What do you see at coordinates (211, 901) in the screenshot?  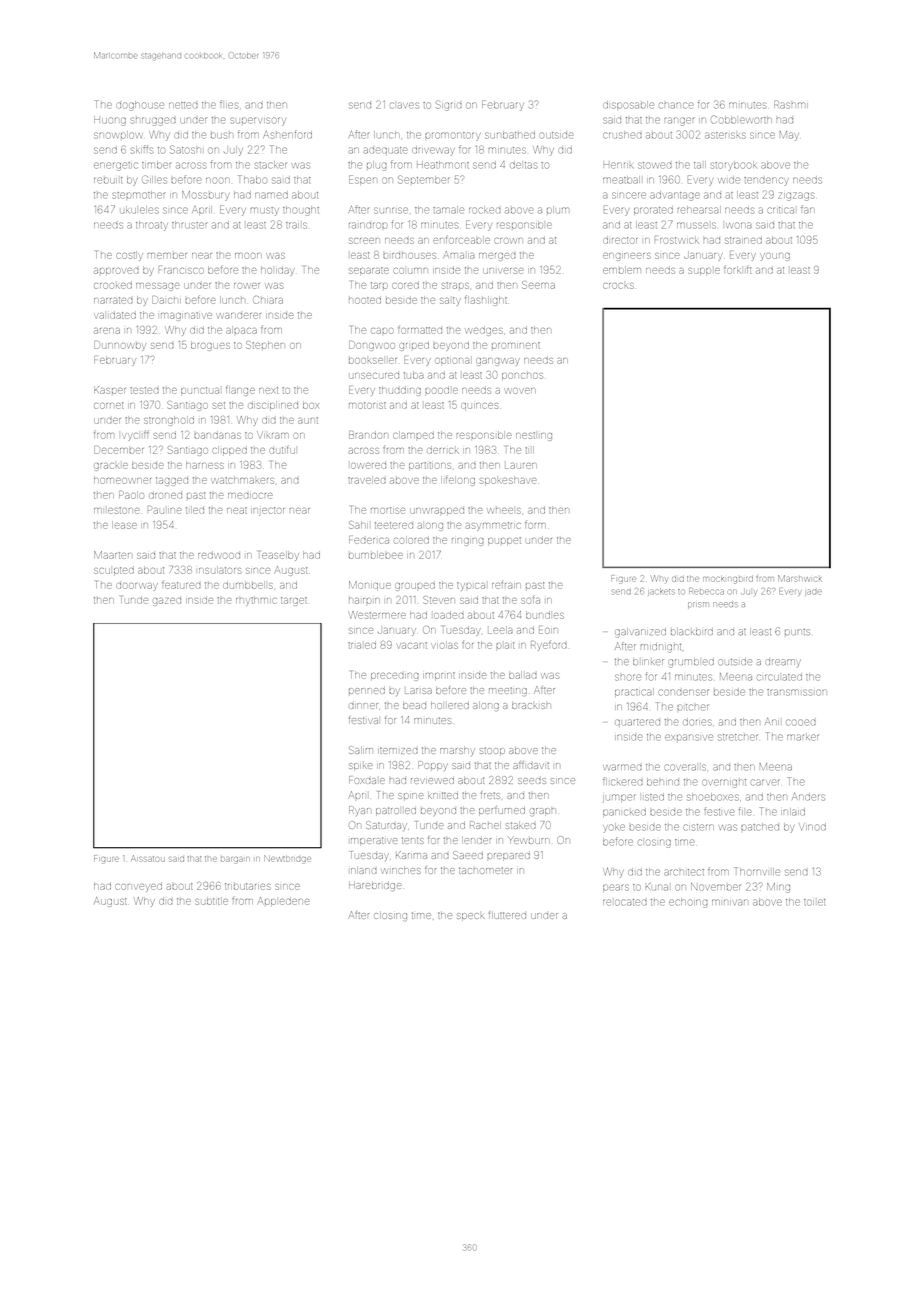 I see `subtitle` at bounding box center [211, 901].
